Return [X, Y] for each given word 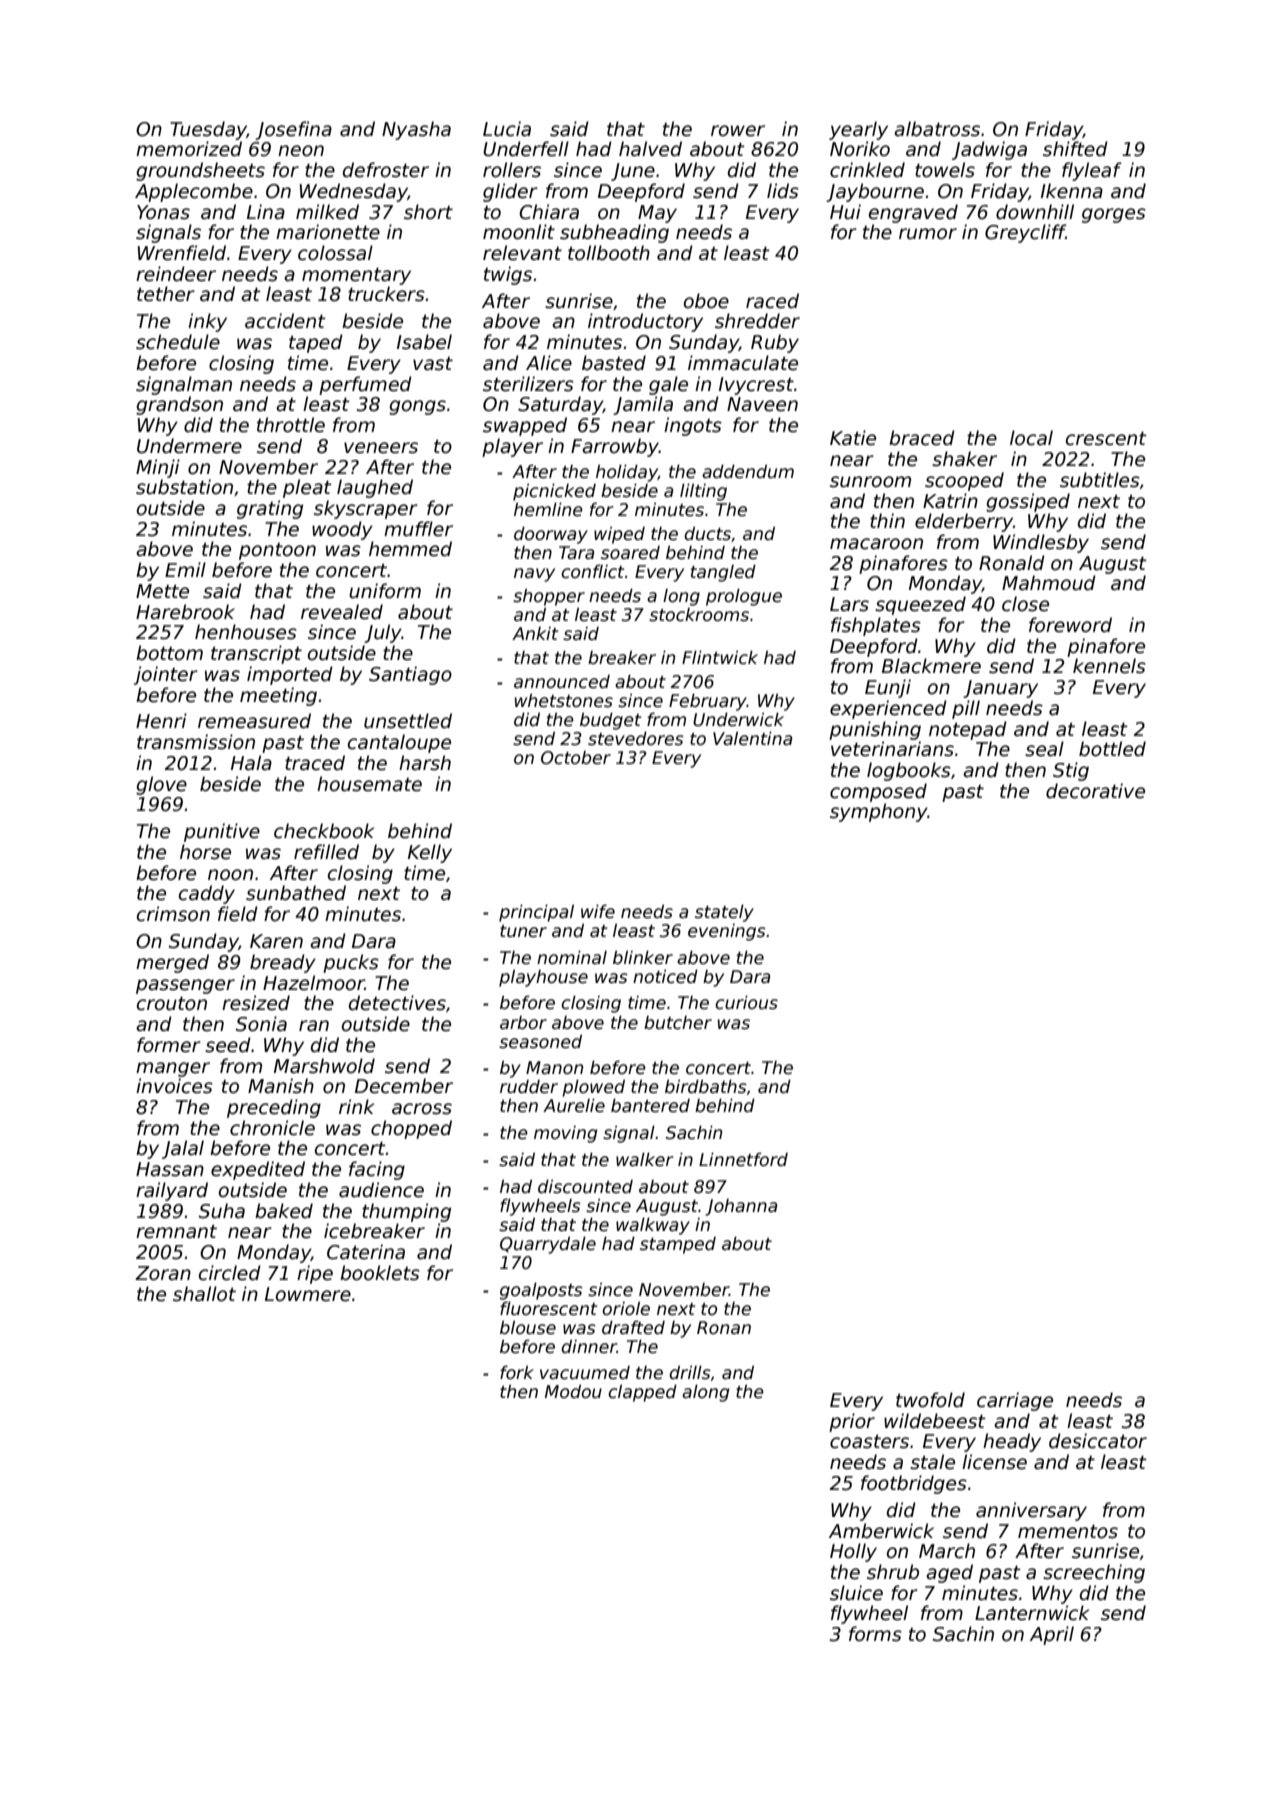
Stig [1071, 771]
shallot [204, 1294]
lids [783, 191]
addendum [748, 471]
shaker [964, 459]
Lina [266, 212]
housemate [369, 784]
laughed [375, 488]
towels [945, 170]
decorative [1095, 791]
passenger [185, 986]
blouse [528, 1327]
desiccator [1098, 1441]
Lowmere [308, 1294]
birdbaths [706, 1086]
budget [610, 721]
